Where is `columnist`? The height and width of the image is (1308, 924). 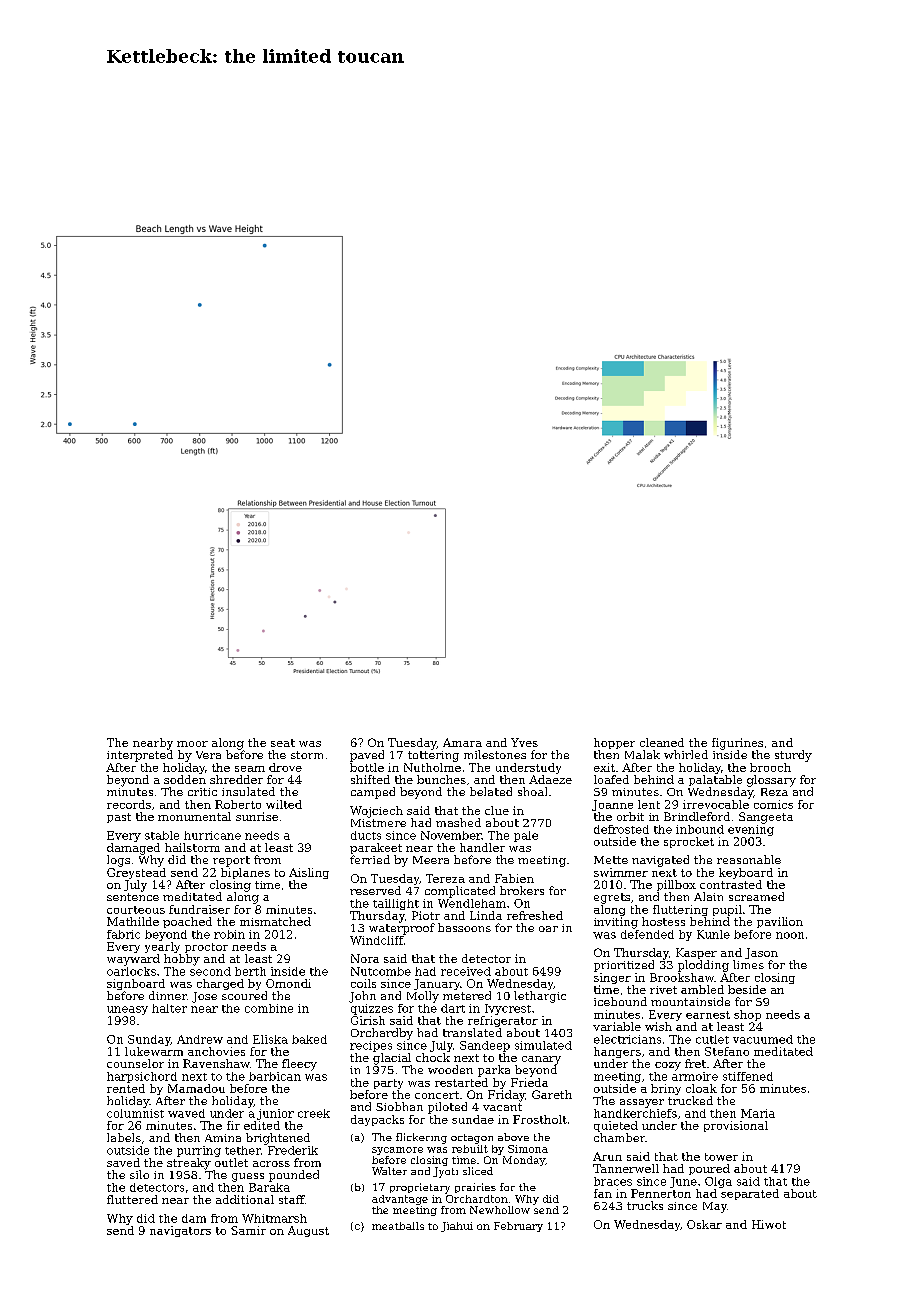
columnist is located at coordinates (135, 1113).
